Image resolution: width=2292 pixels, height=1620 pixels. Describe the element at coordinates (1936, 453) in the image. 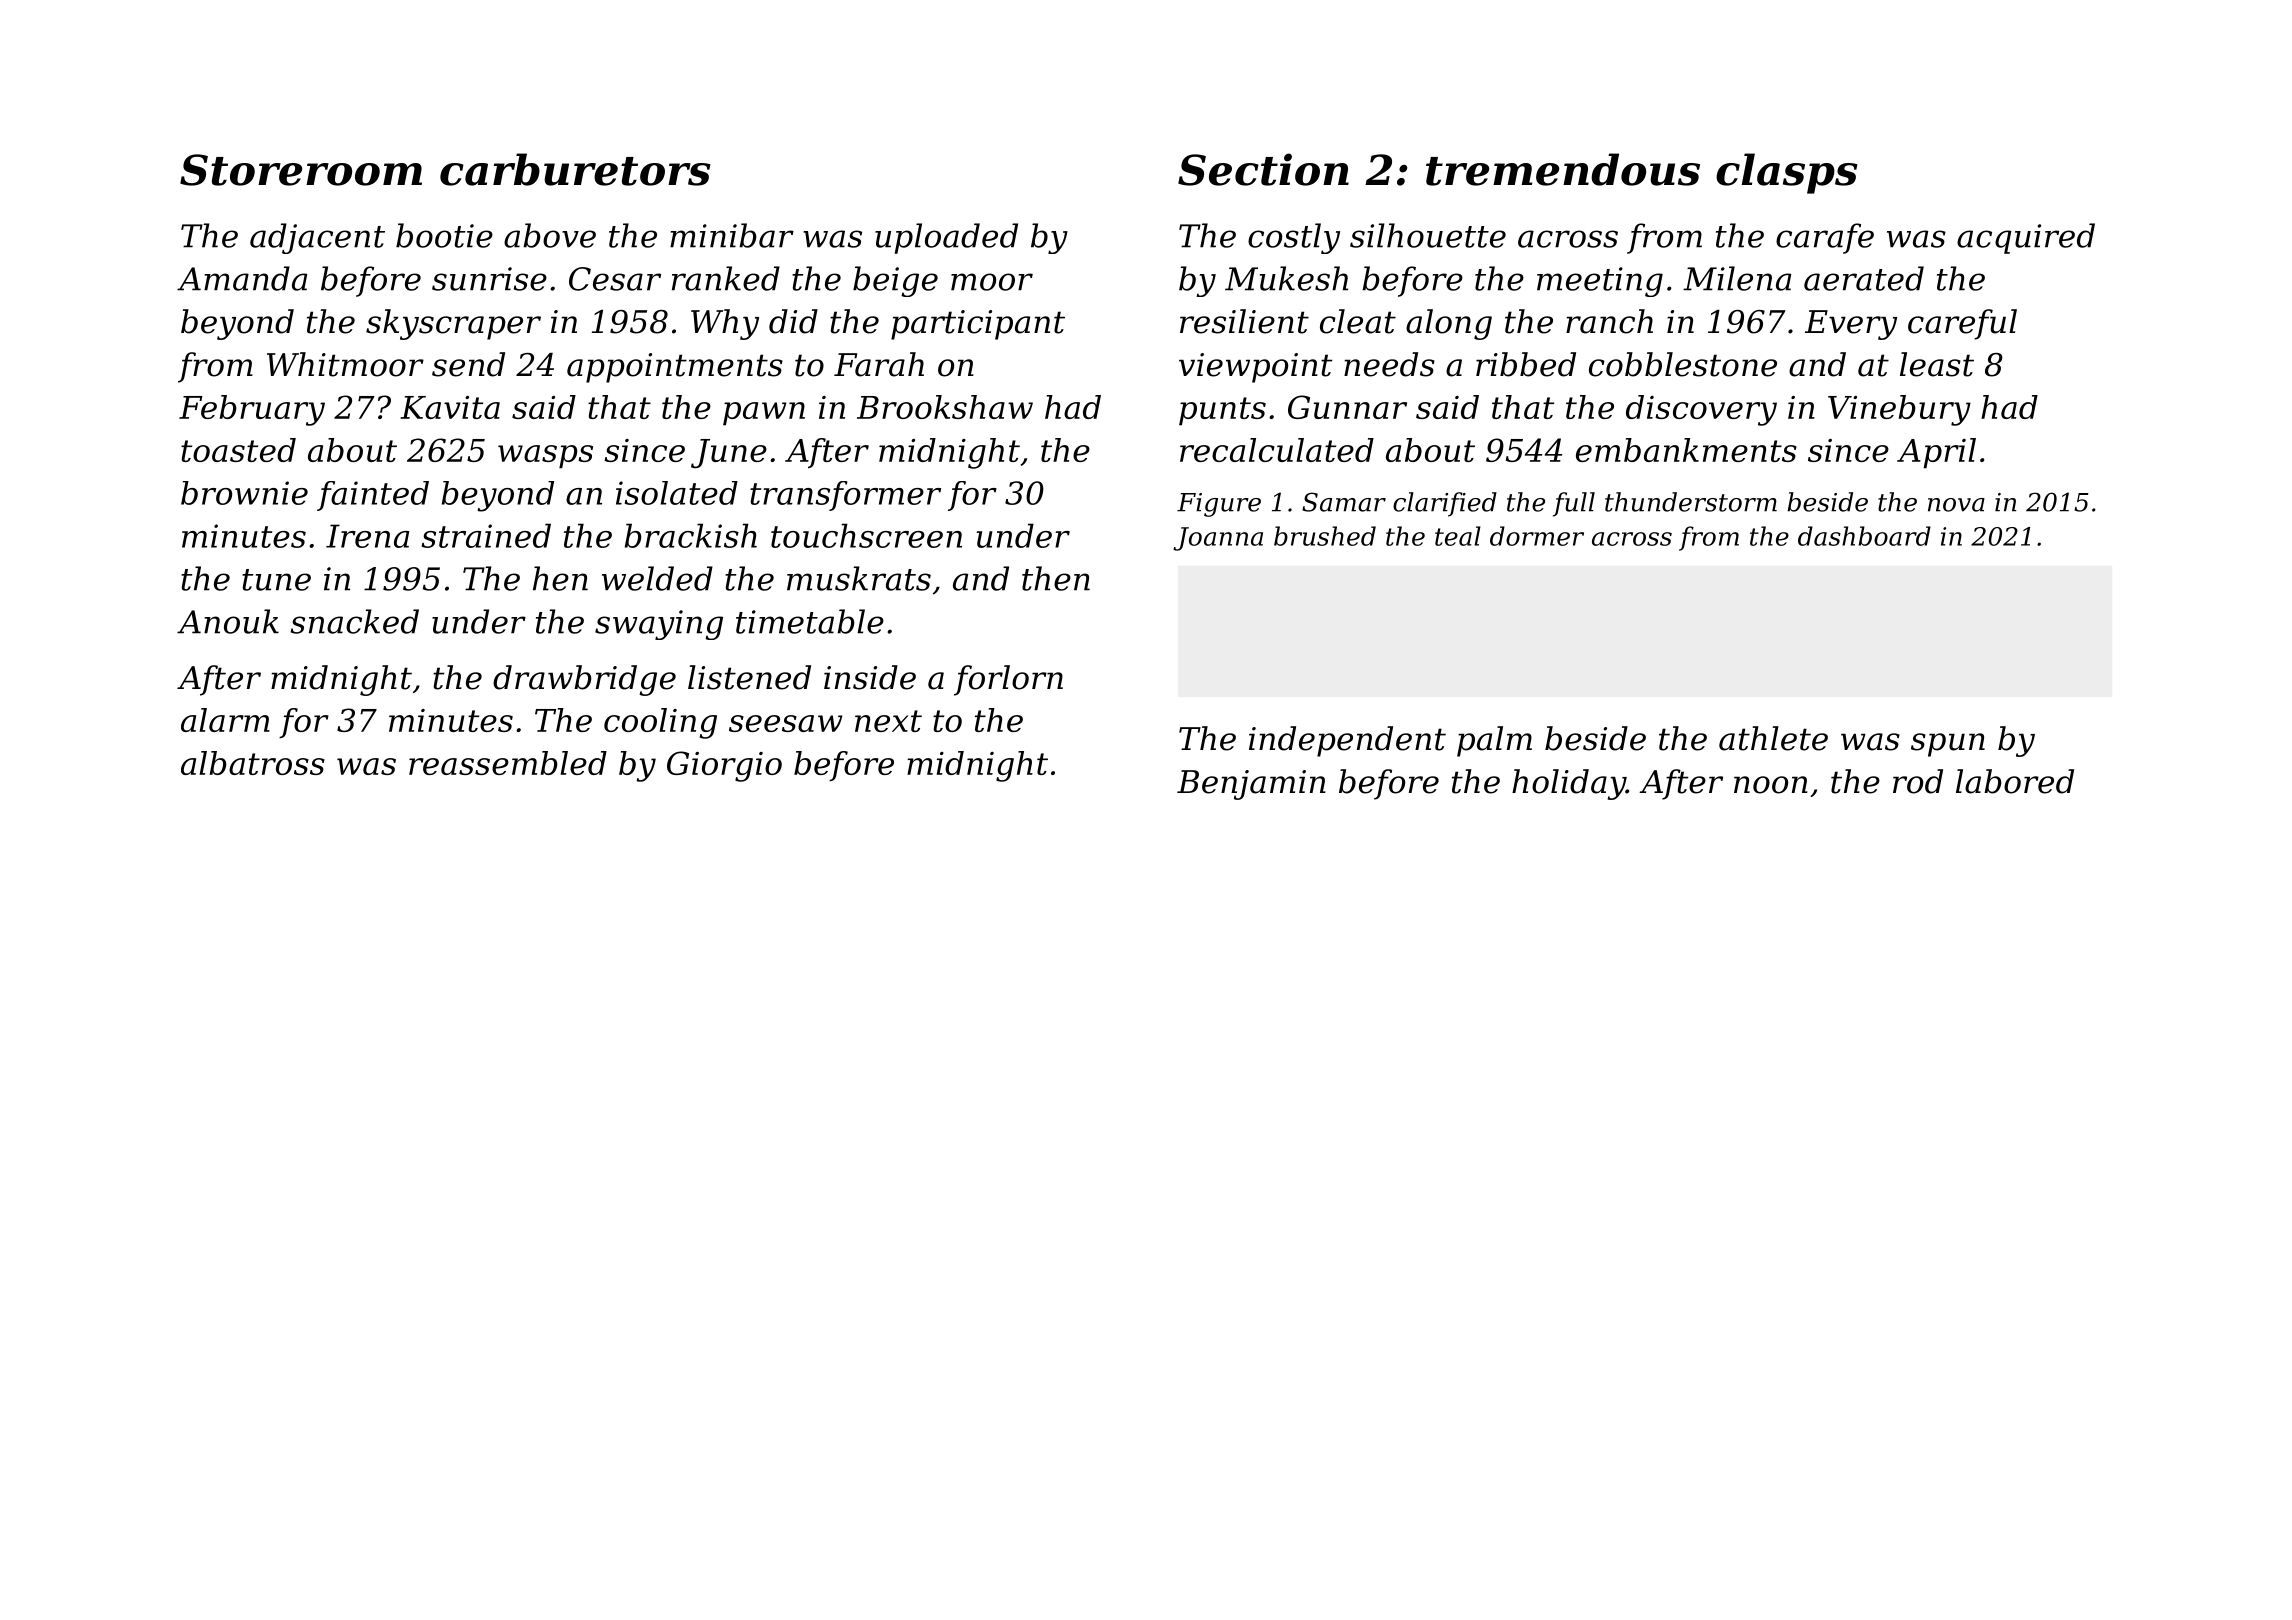

I see `April` at that location.
